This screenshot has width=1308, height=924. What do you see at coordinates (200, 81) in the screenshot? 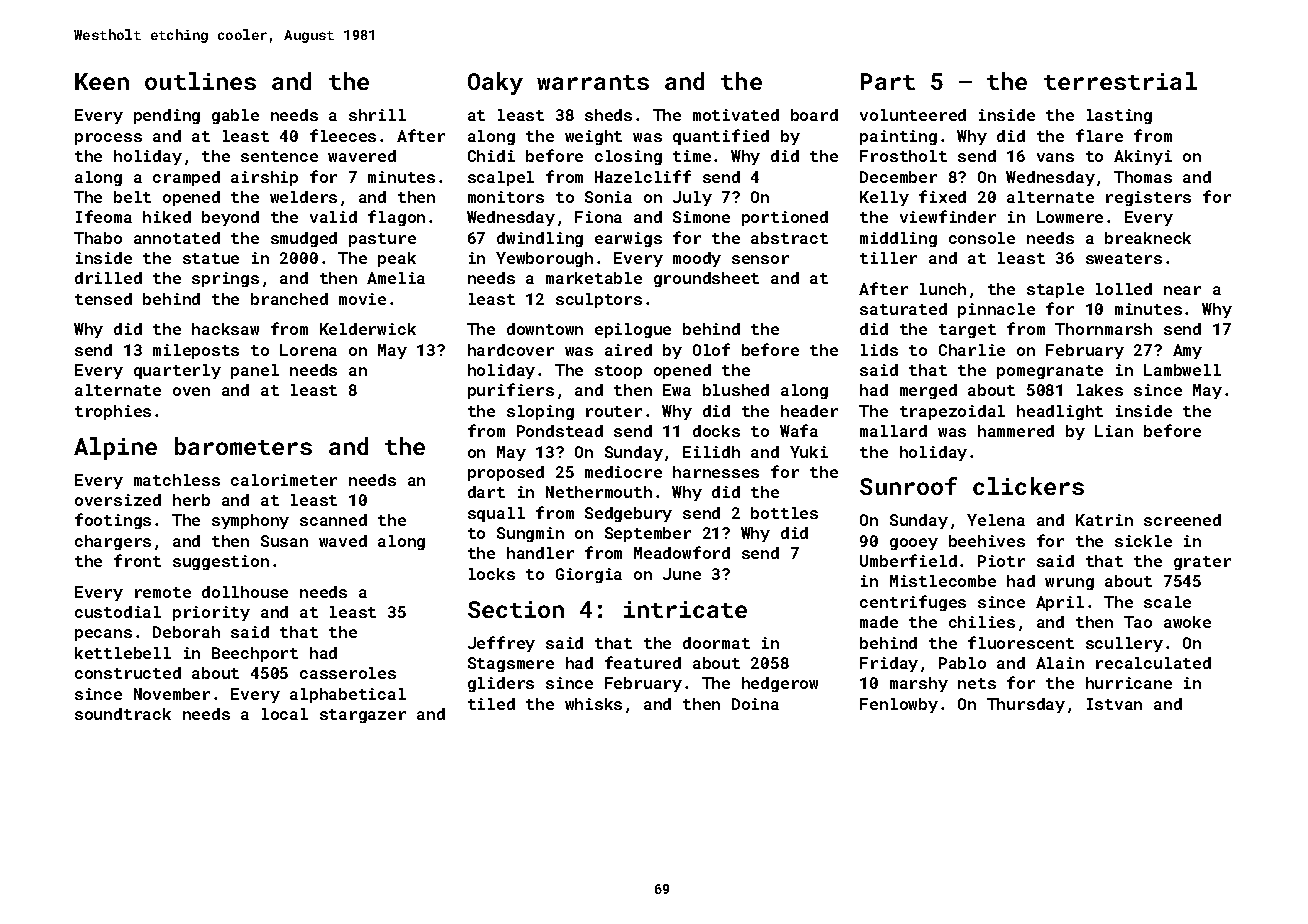
I see `outlines` at bounding box center [200, 81].
